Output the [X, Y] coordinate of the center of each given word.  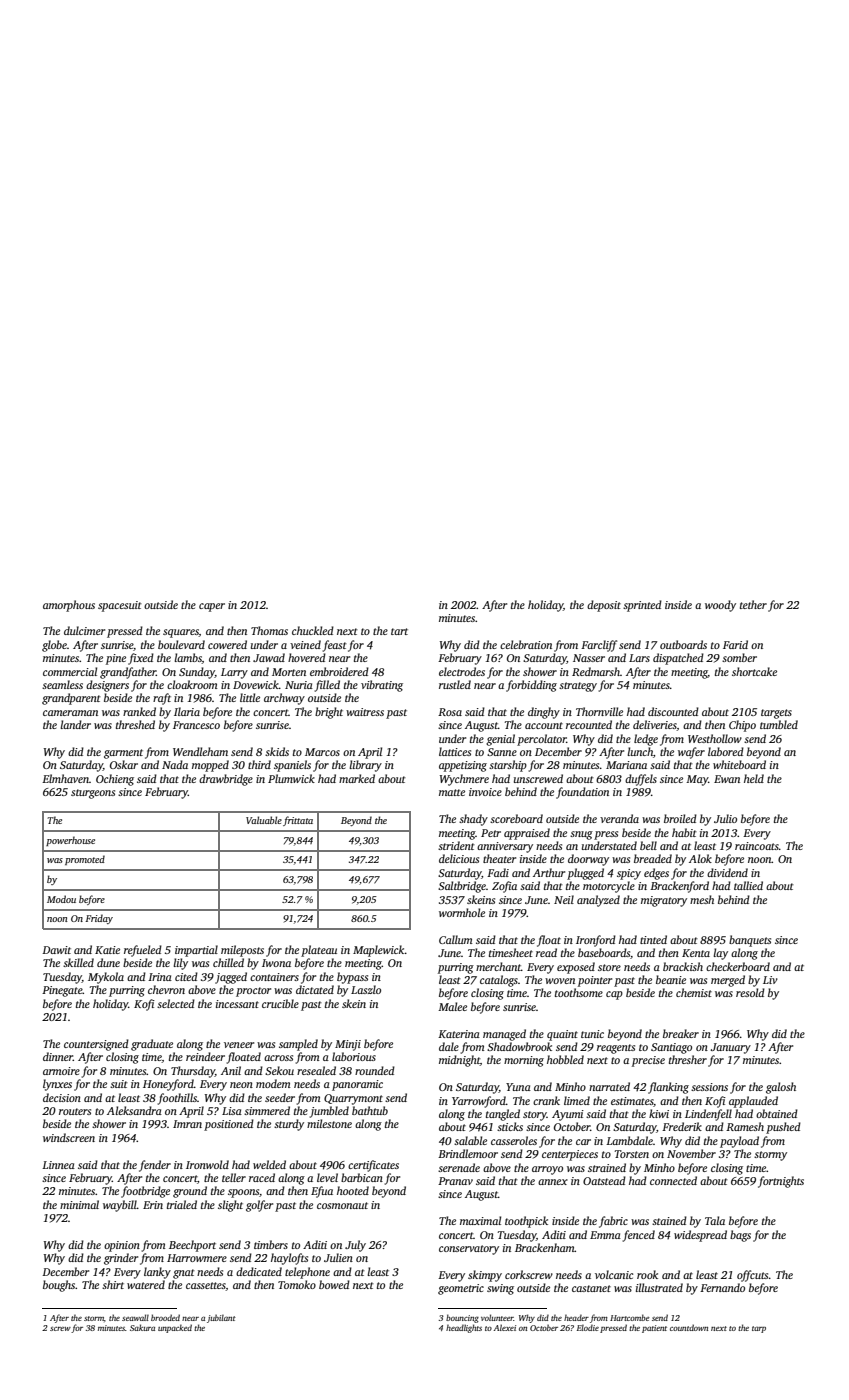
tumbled [779, 724]
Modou [61, 899]
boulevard [181, 644]
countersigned [96, 1045]
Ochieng [115, 780]
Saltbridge [462, 887]
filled [327, 686]
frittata [298, 821]
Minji [348, 1045]
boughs [59, 1286]
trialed [182, 1204]
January [731, 1048]
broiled [680, 818]
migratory [664, 901]
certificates [373, 1166]
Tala [715, 1220]
